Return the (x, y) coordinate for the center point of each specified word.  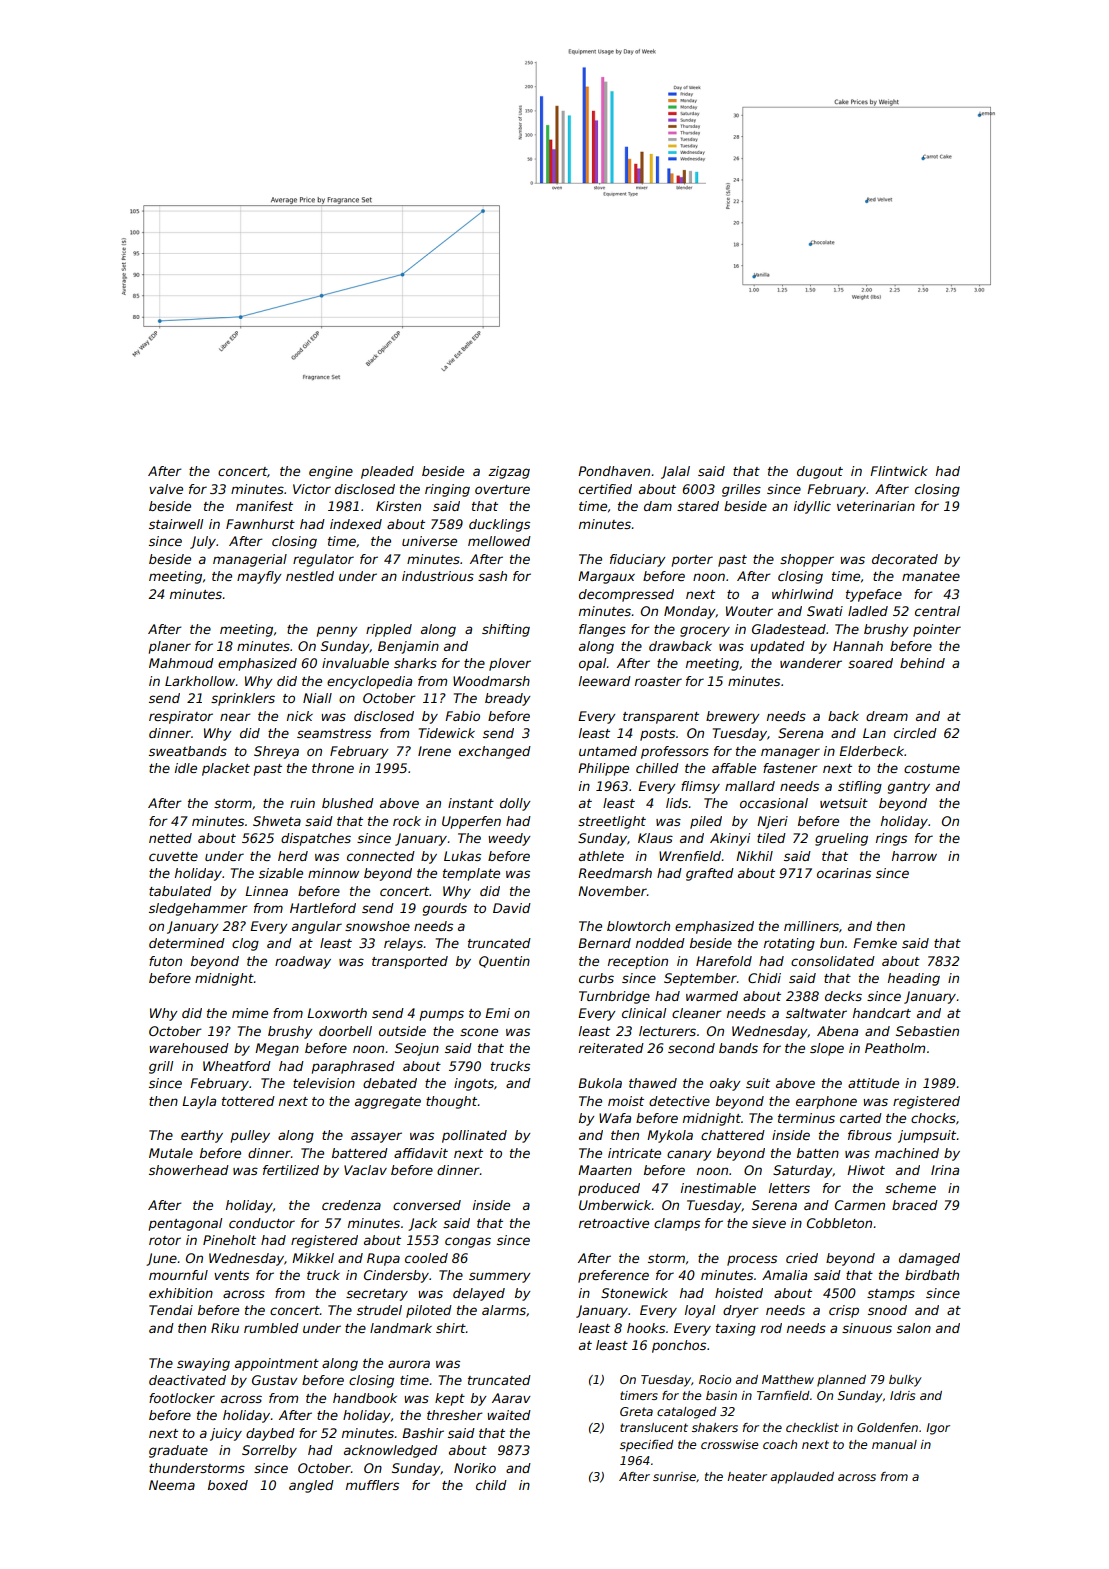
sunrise (674, 1476)
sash (492, 576)
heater (747, 1476)
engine (331, 472)
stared (698, 506)
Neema (172, 1485)
